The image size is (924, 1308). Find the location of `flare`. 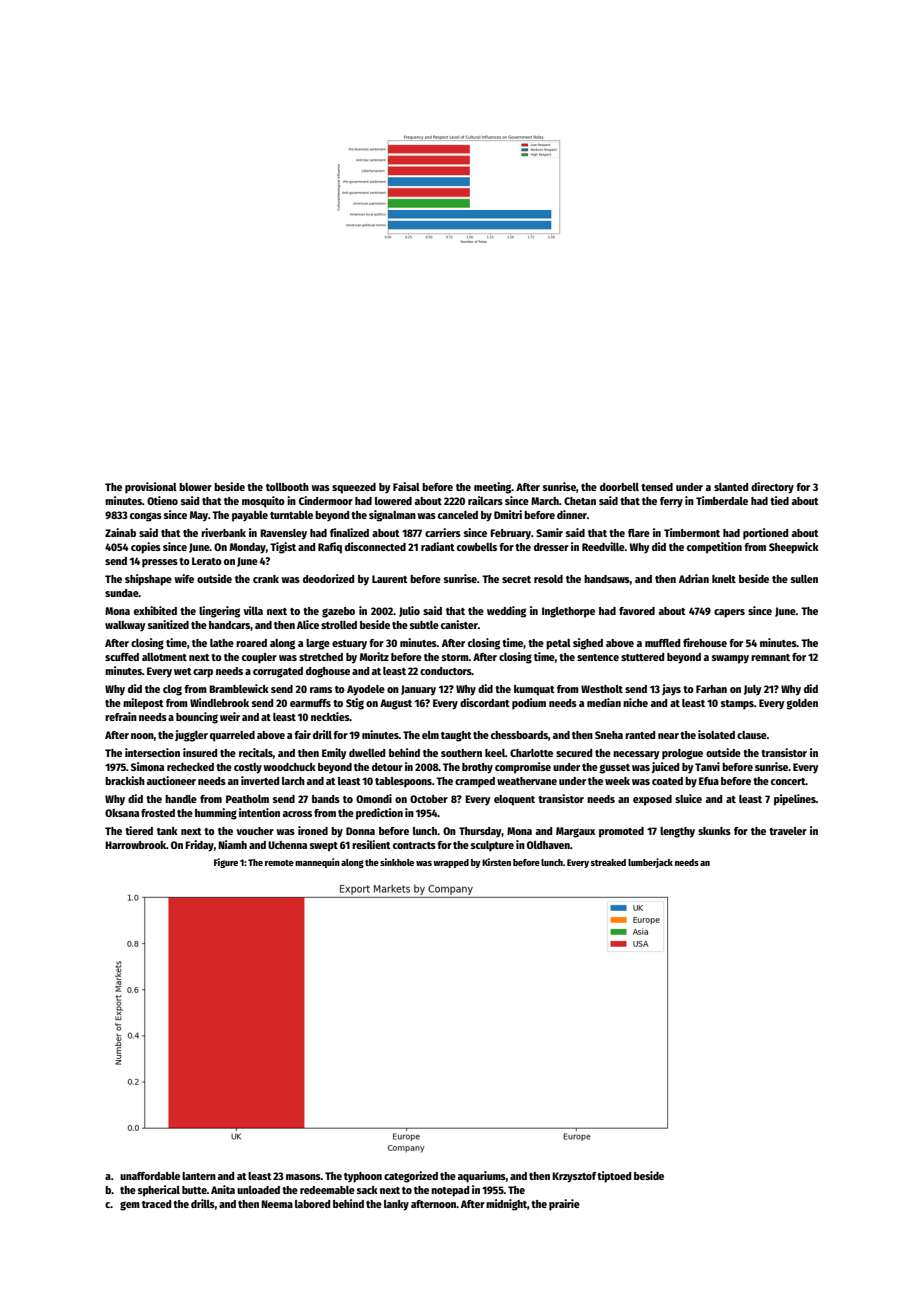

flare is located at coordinates (639, 533).
